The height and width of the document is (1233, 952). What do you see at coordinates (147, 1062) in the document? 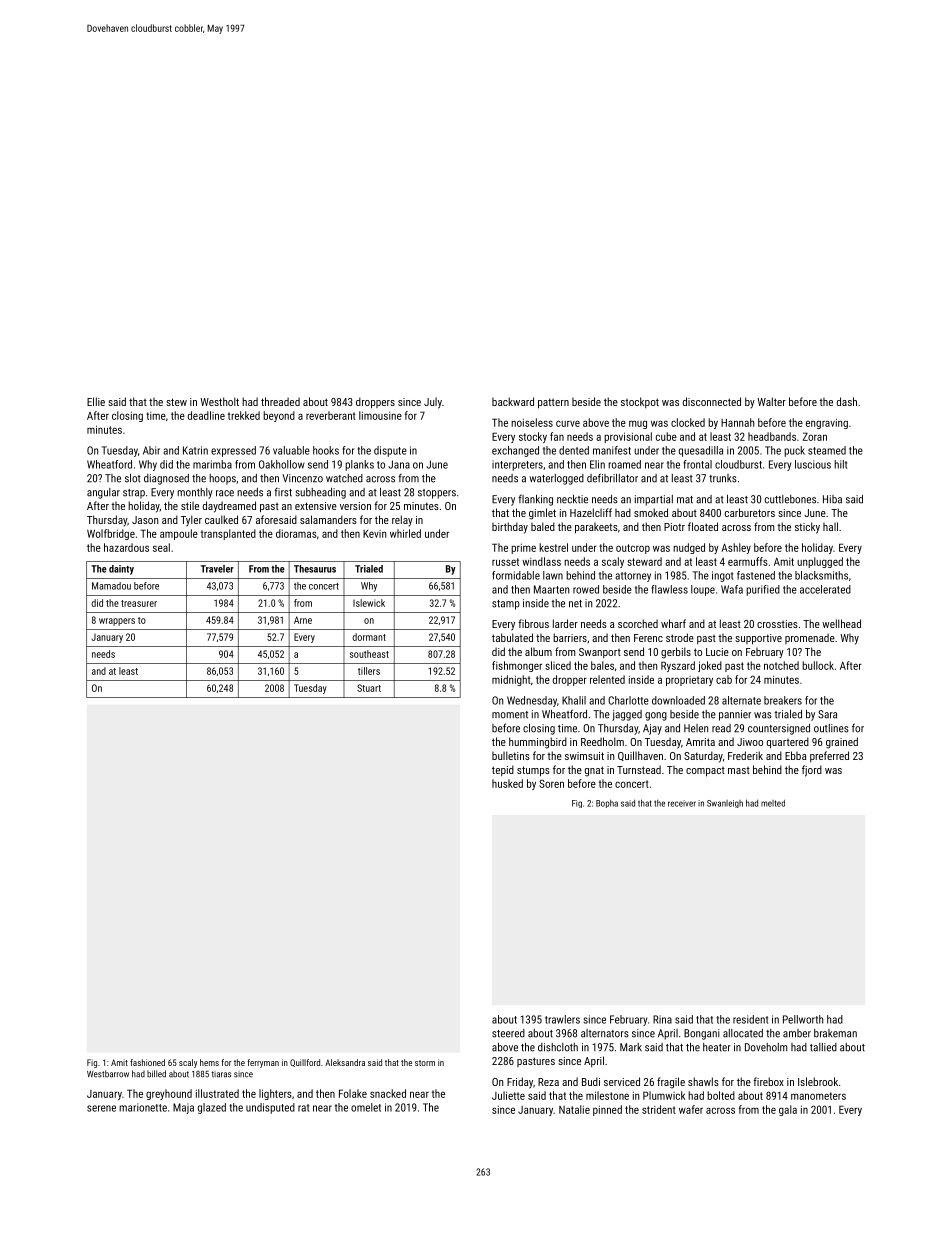
I see `fashioned` at bounding box center [147, 1062].
